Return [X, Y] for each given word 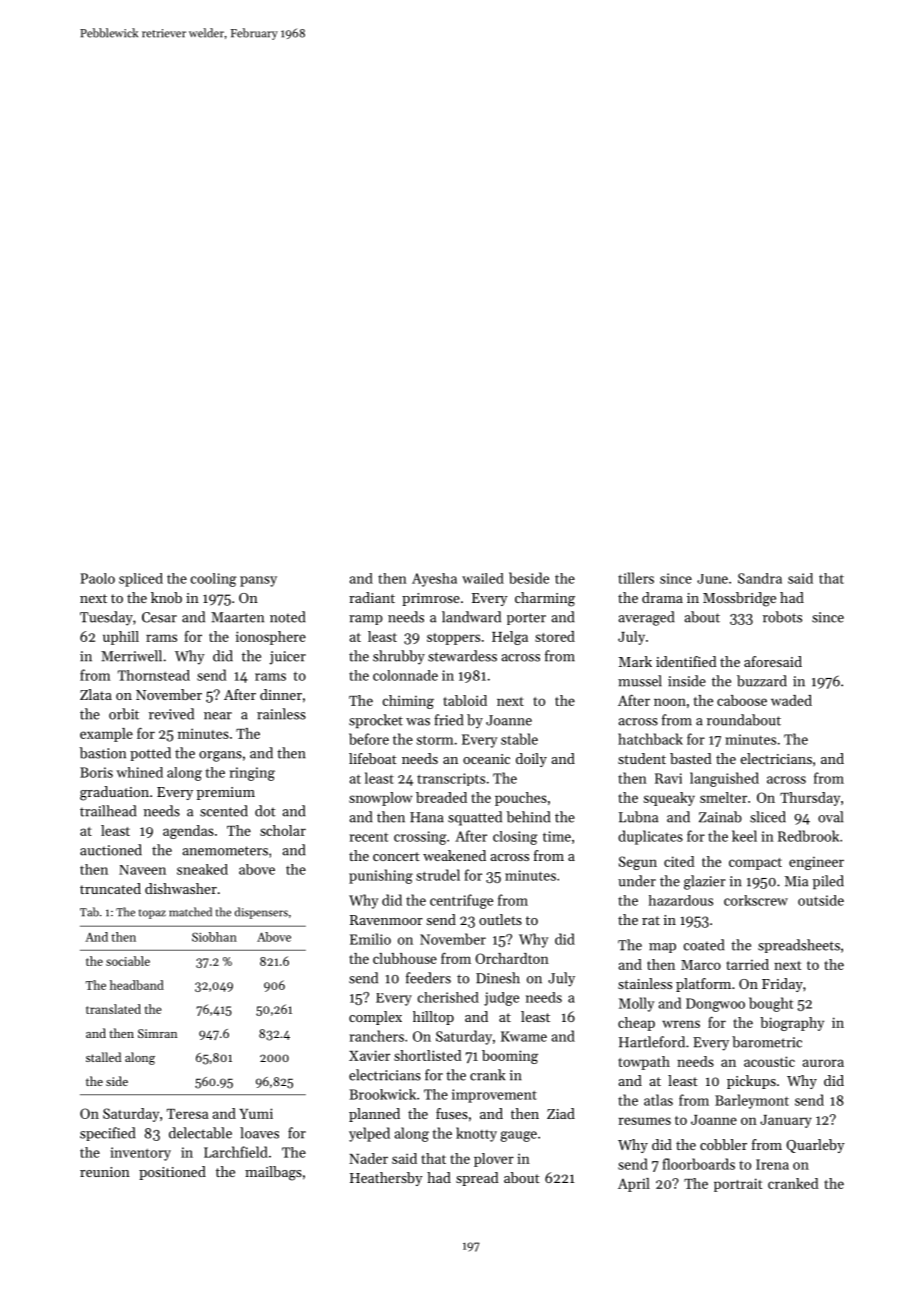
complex [375, 1018]
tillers [636, 578]
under [637, 881]
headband [137, 985]
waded [791, 700]
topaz [152, 914]
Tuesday [106, 618]
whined [139, 772]
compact [755, 864]
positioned [172, 1173]
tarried [747, 964]
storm [435, 740]
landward [471, 617]
